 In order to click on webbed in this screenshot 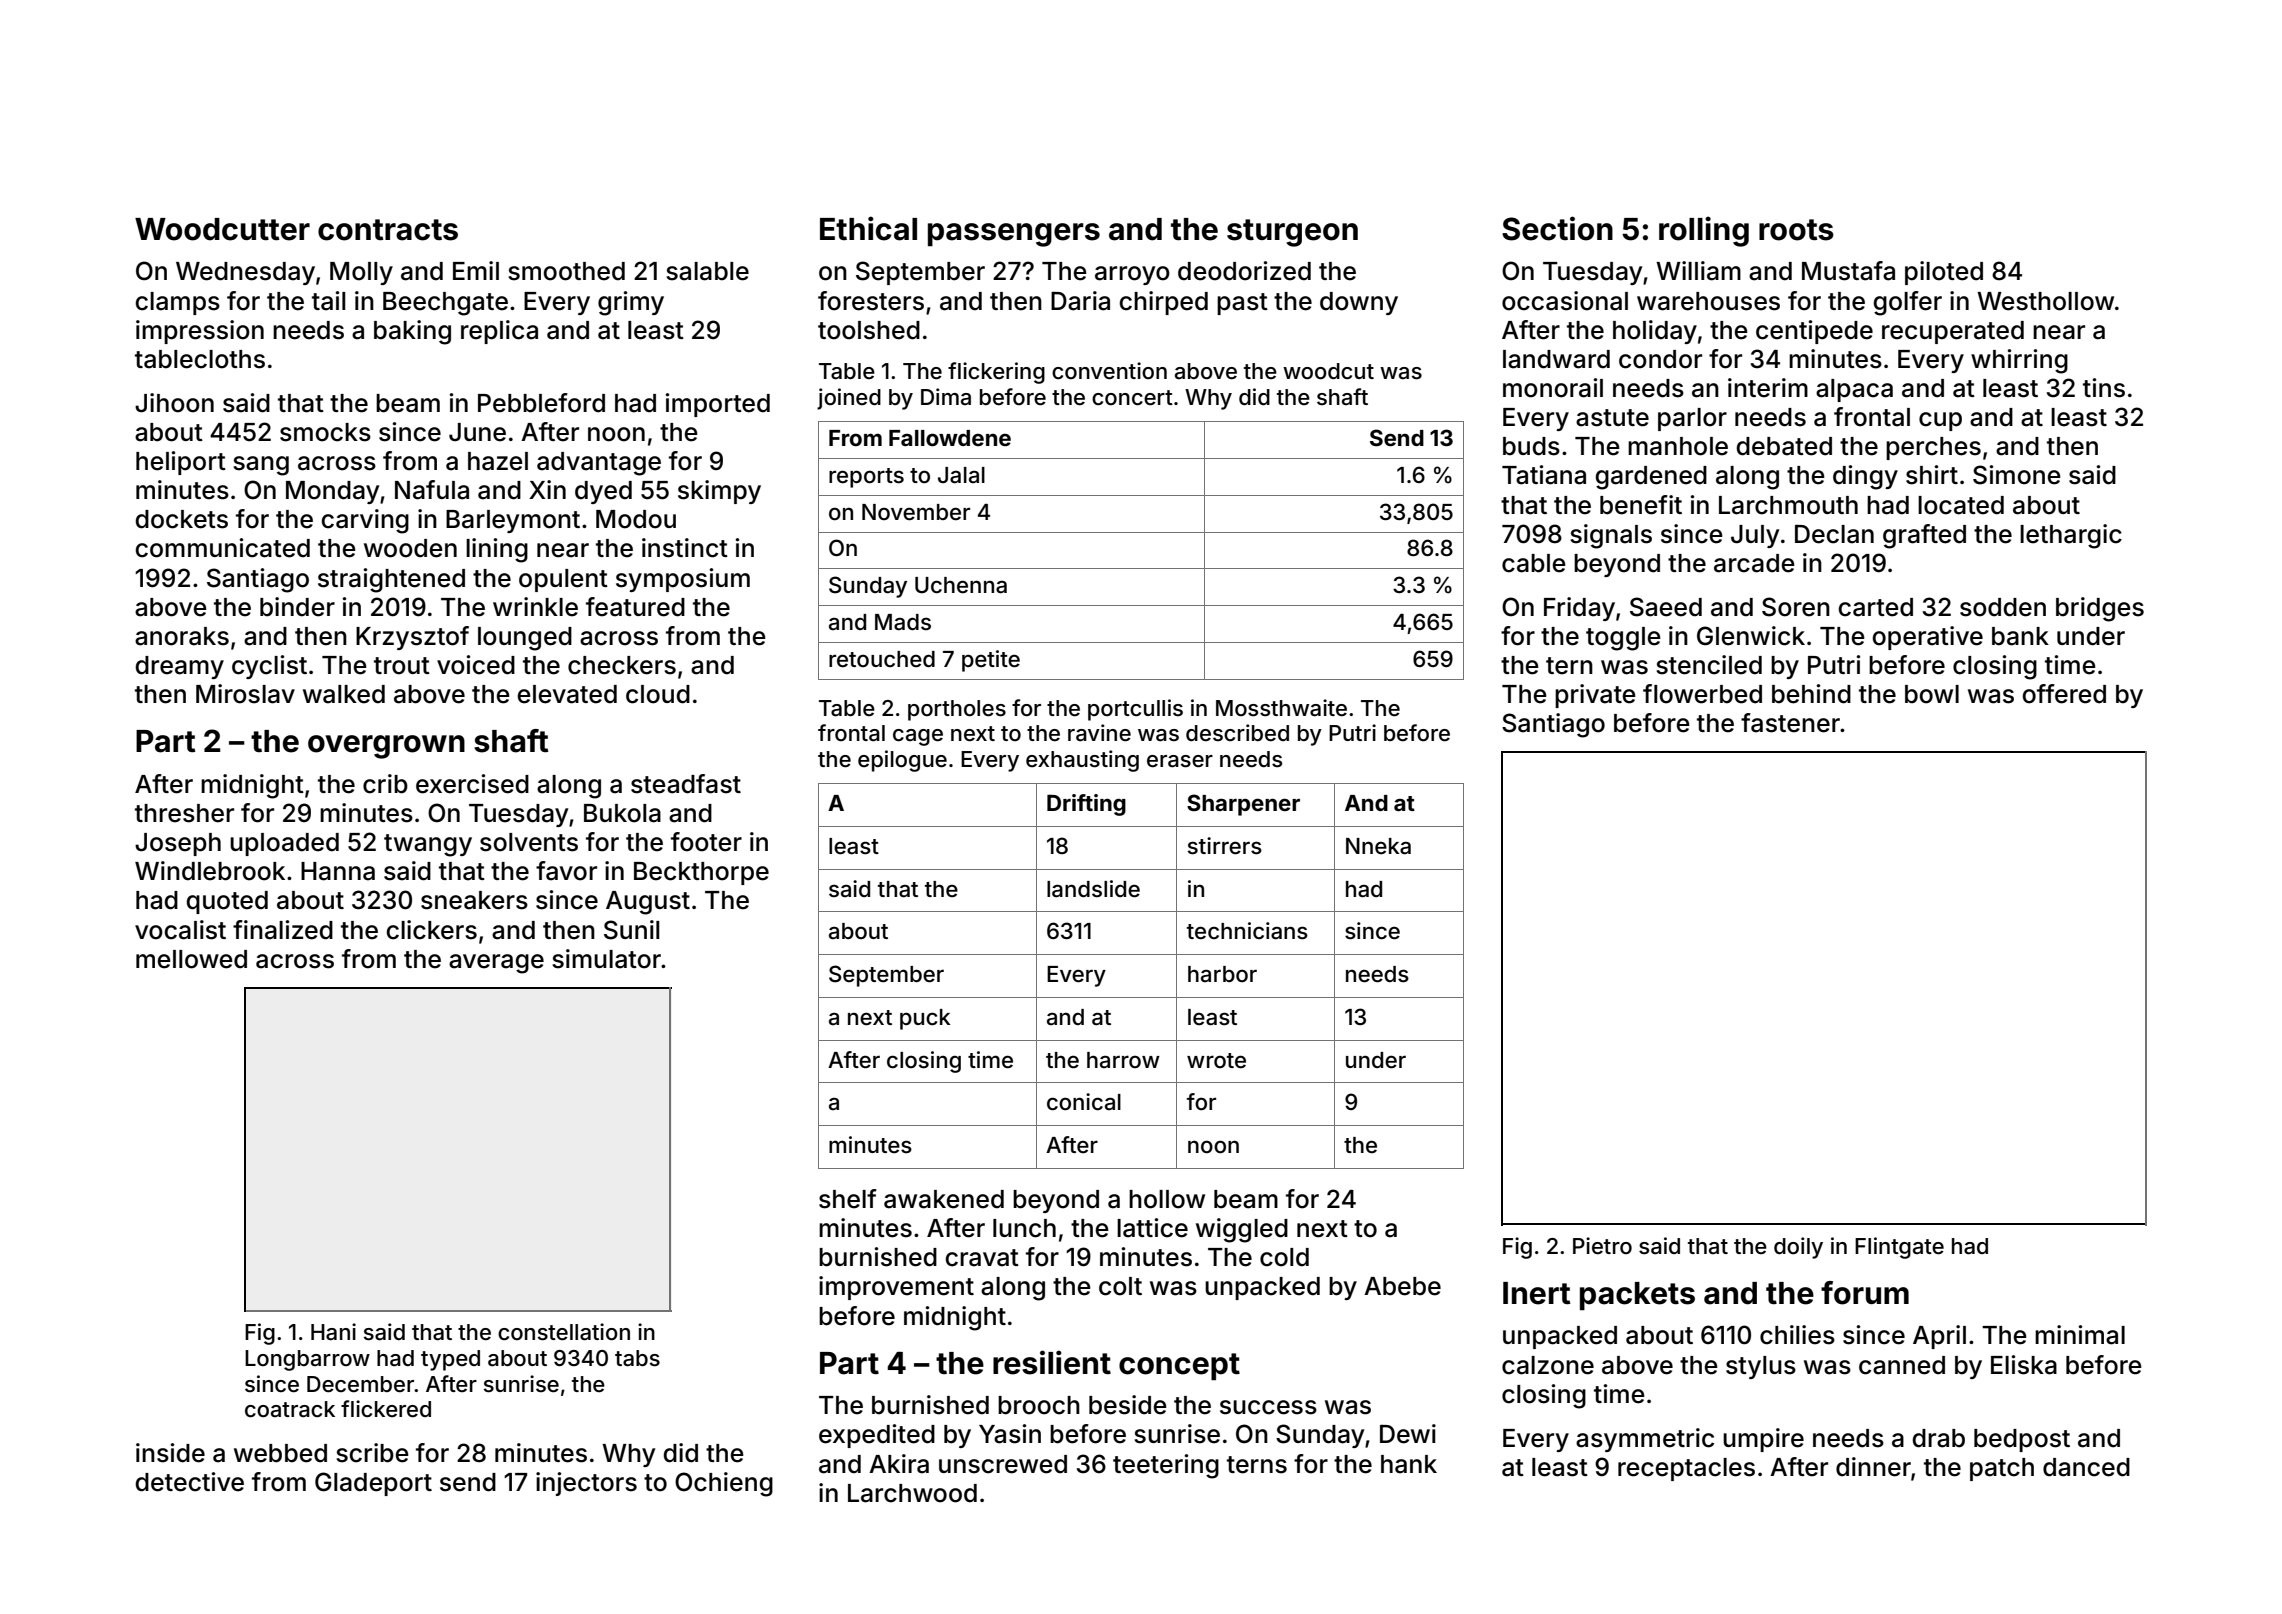, I will do `click(280, 1453)`.
